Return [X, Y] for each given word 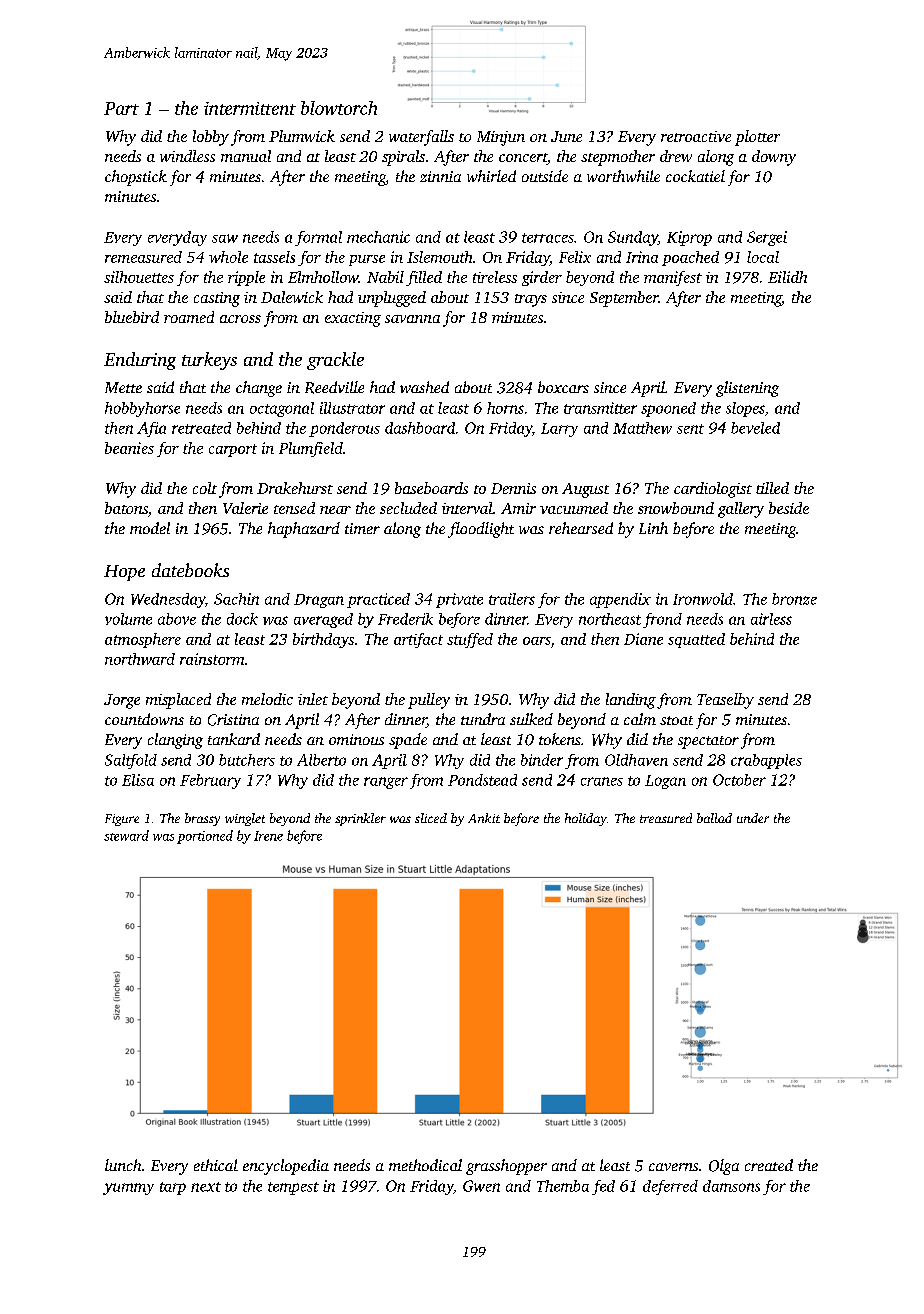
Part [121, 108]
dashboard [420, 428]
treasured [666, 818]
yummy [128, 1189]
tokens [560, 739]
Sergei [767, 238]
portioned [205, 837]
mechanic [378, 237]
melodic [267, 699]
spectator [708, 742]
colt [205, 488]
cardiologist [713, 490]
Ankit [484, 818]
